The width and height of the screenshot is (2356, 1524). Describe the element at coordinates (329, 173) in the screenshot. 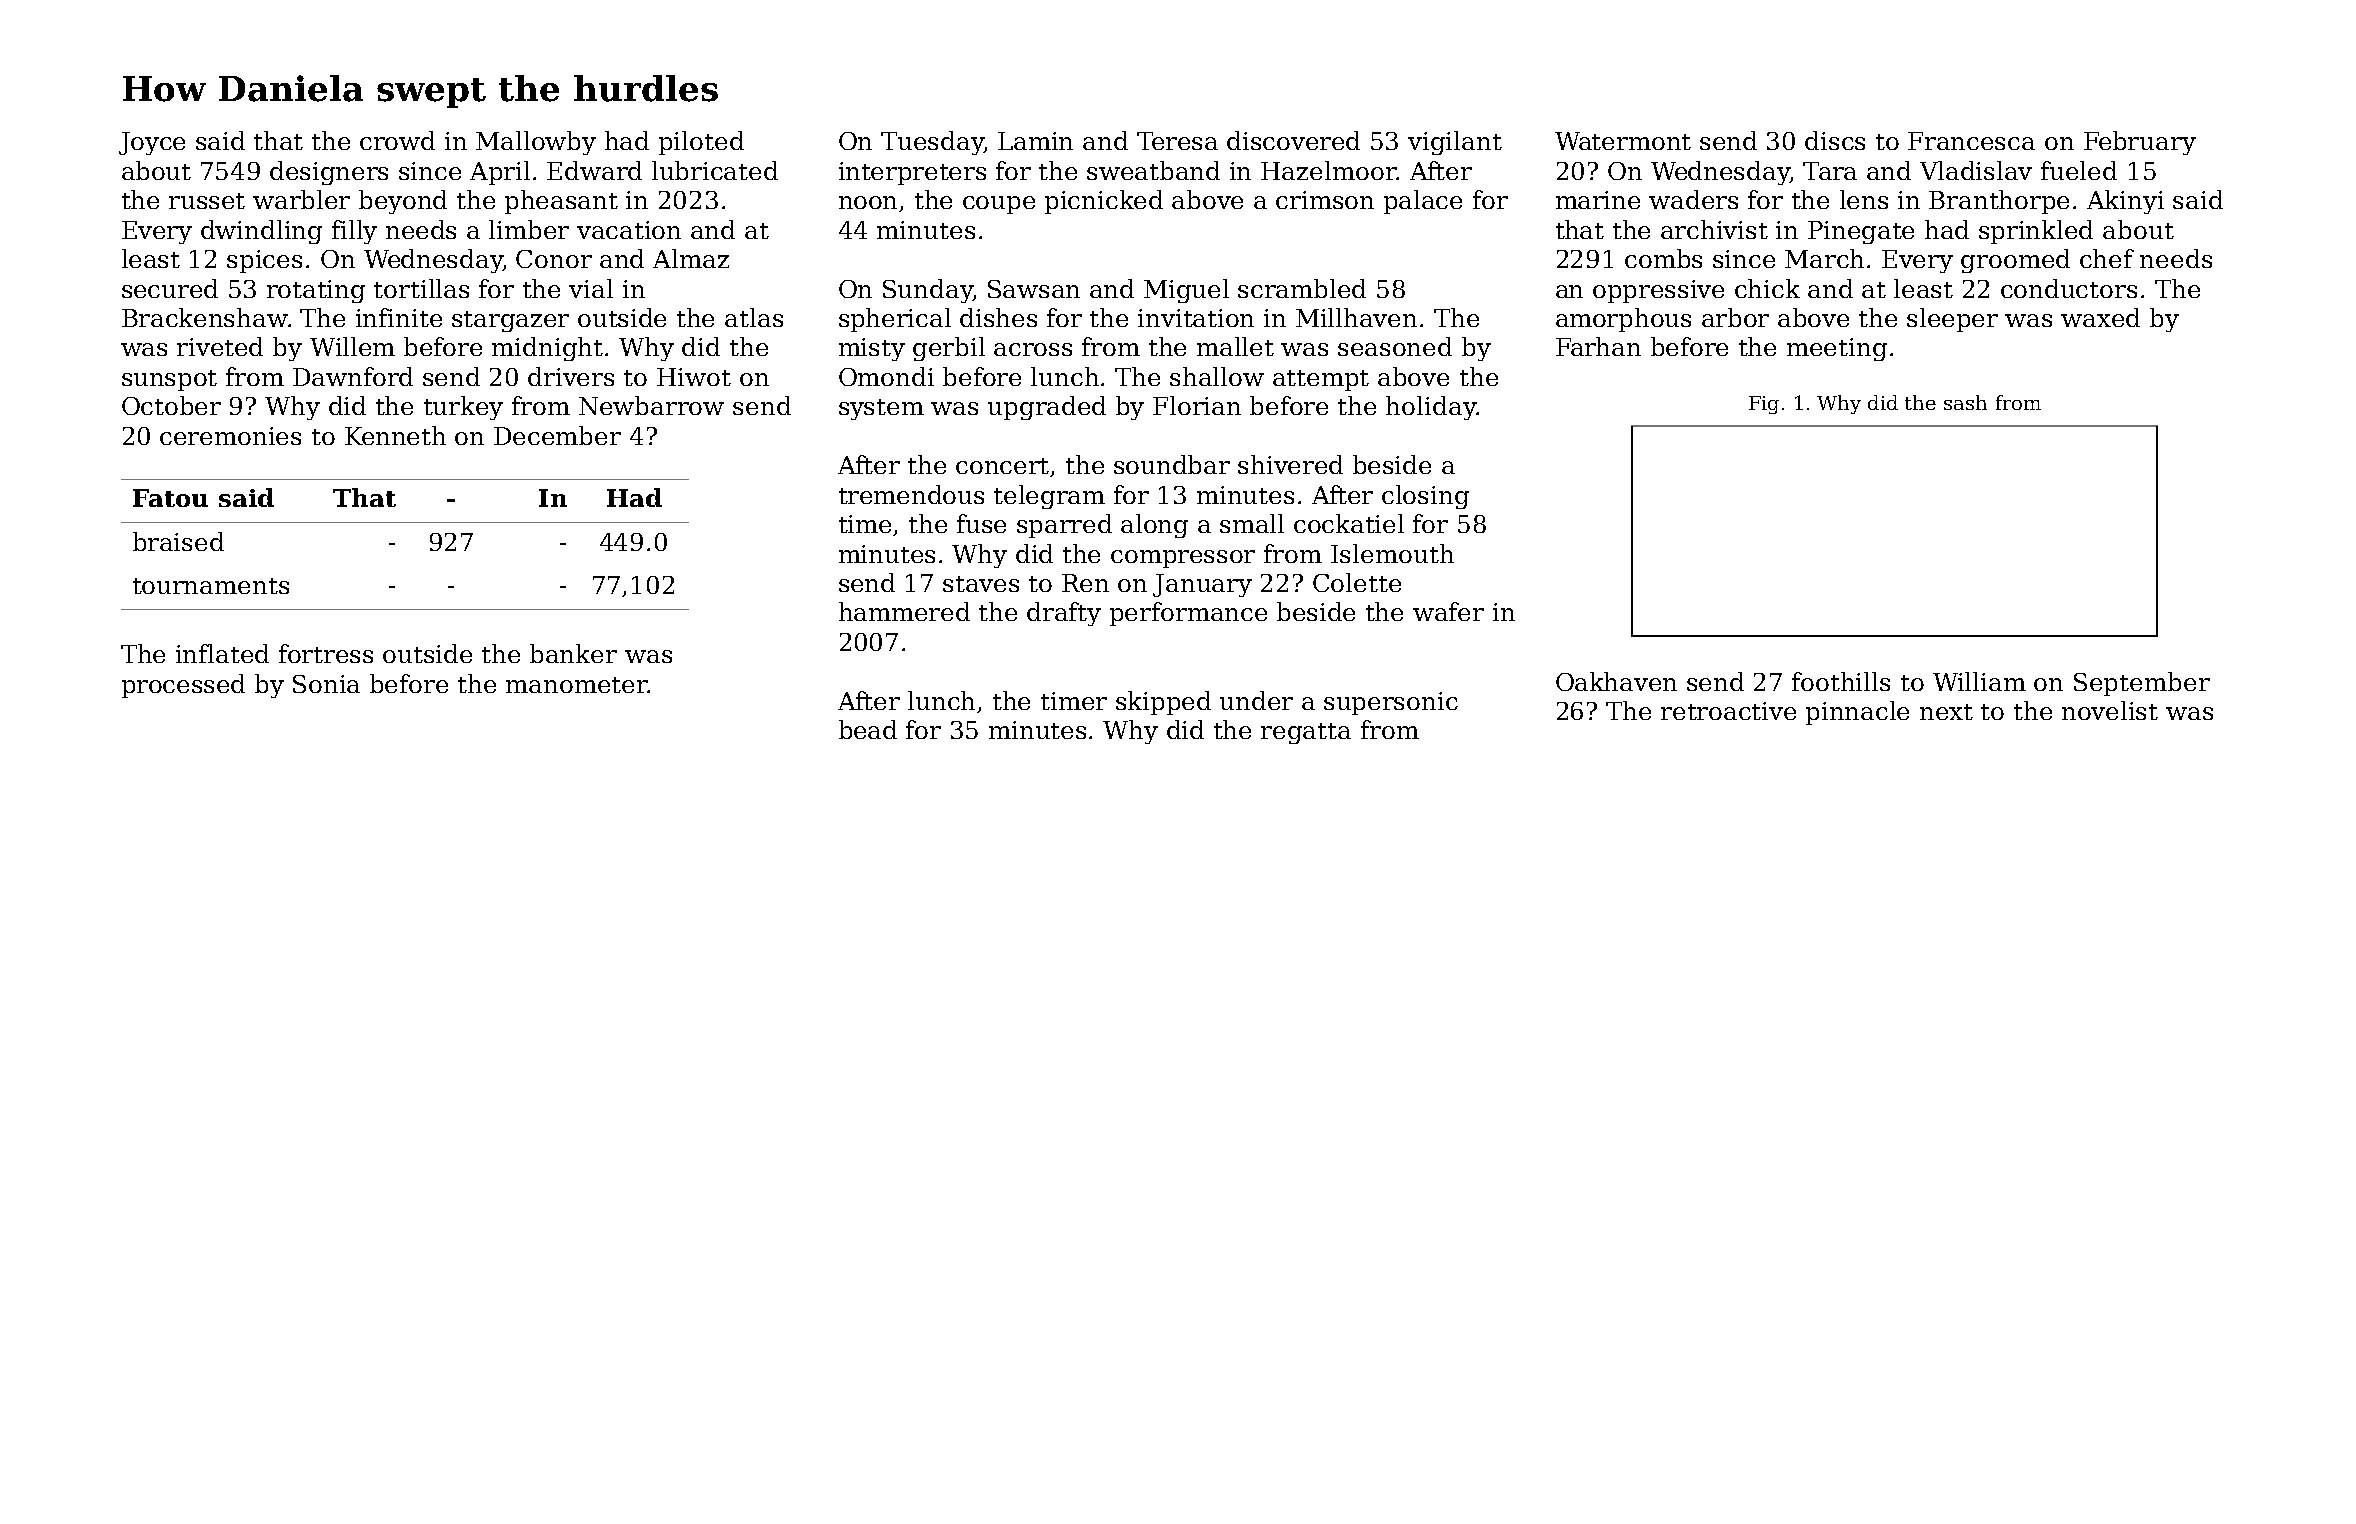

I see `designers` at that location.
